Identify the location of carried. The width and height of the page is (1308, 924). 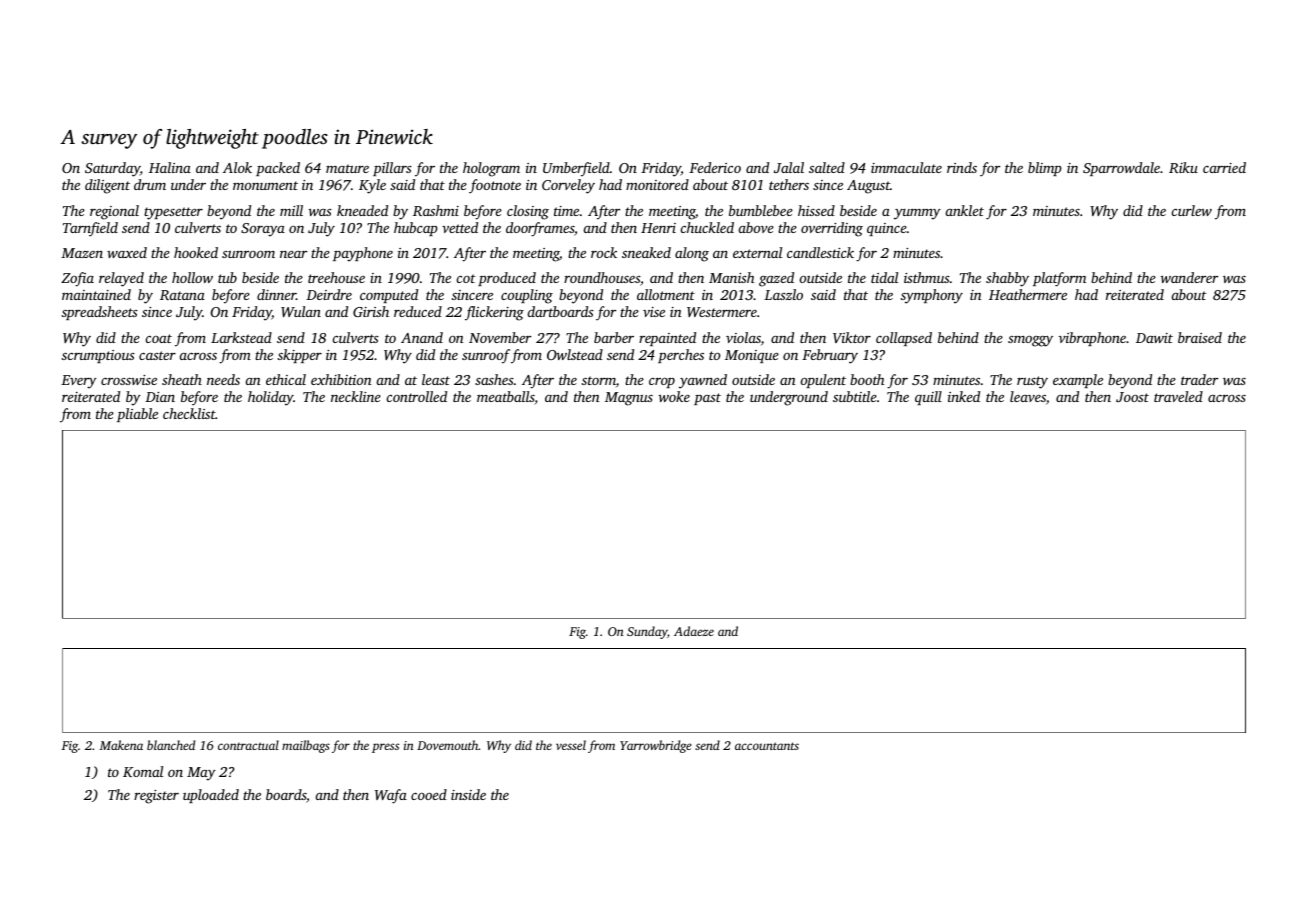
(1224, 167).
